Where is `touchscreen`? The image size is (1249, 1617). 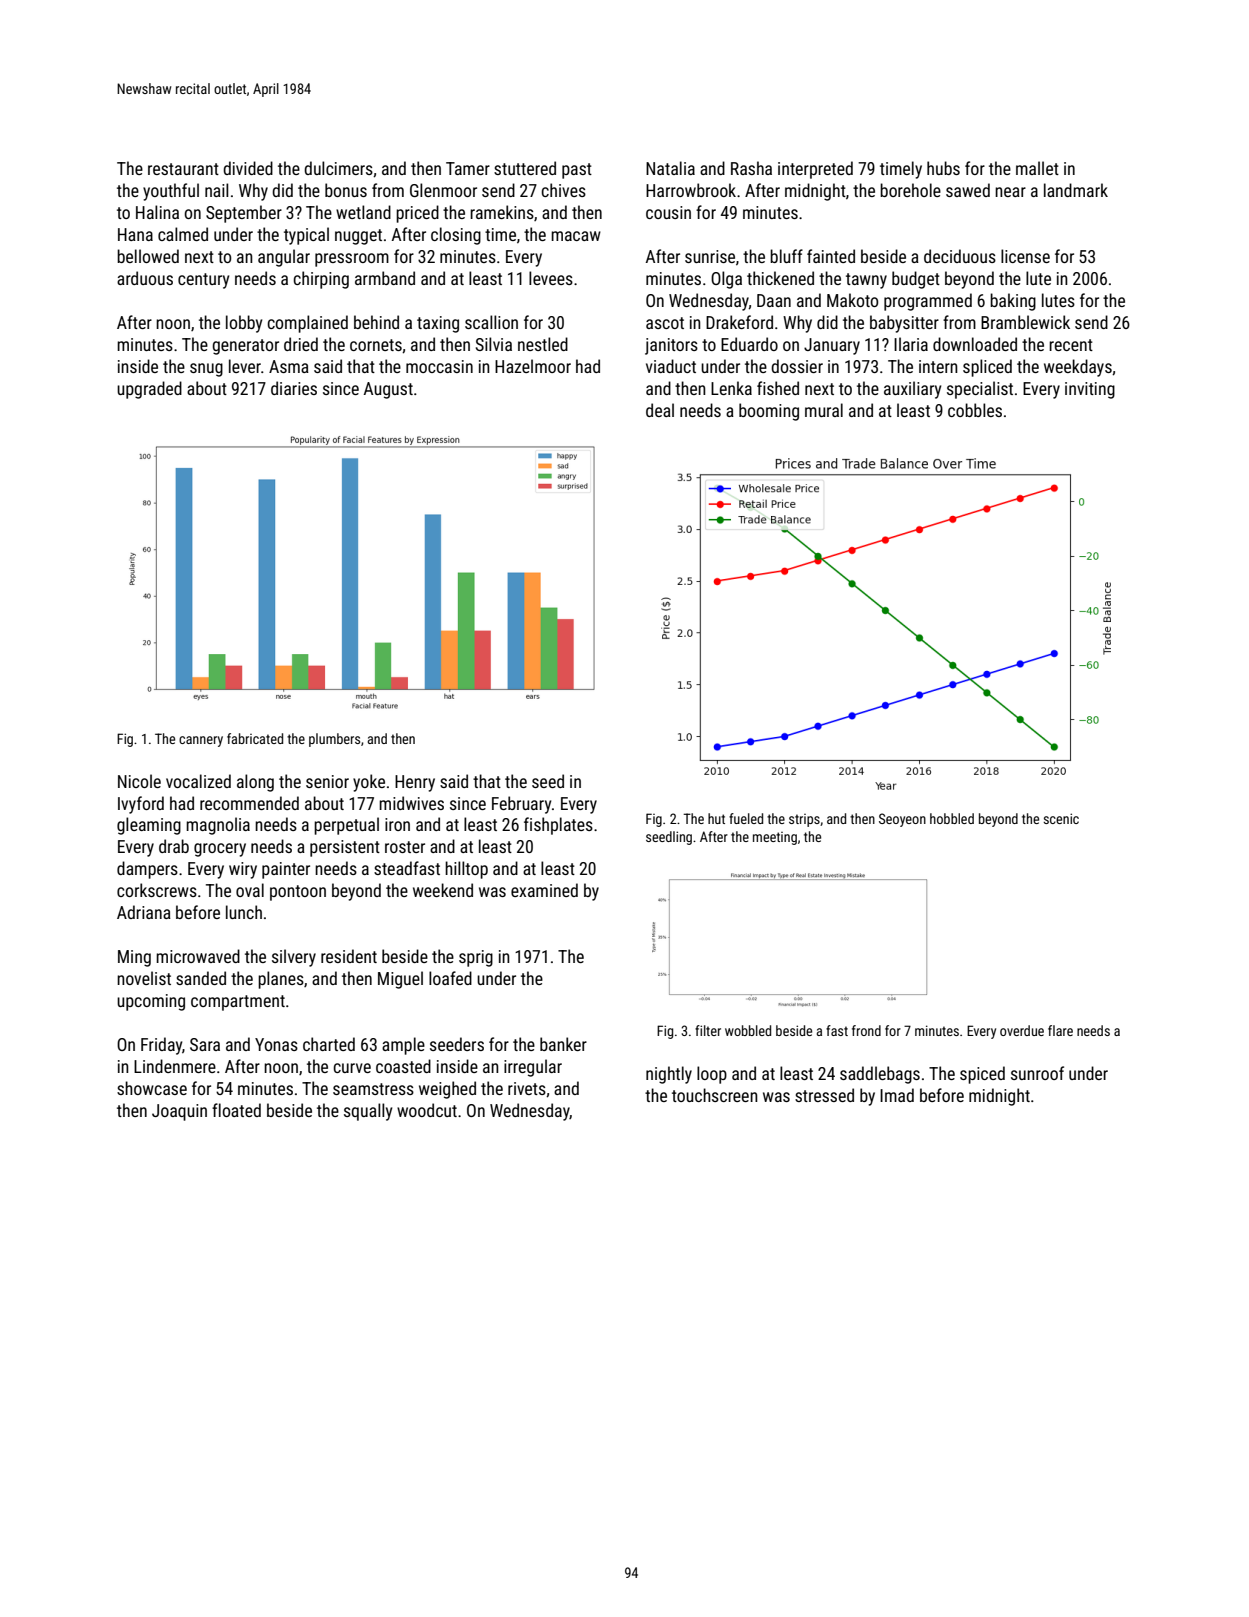
touchscreen is located at coordinates (715, 1095).
